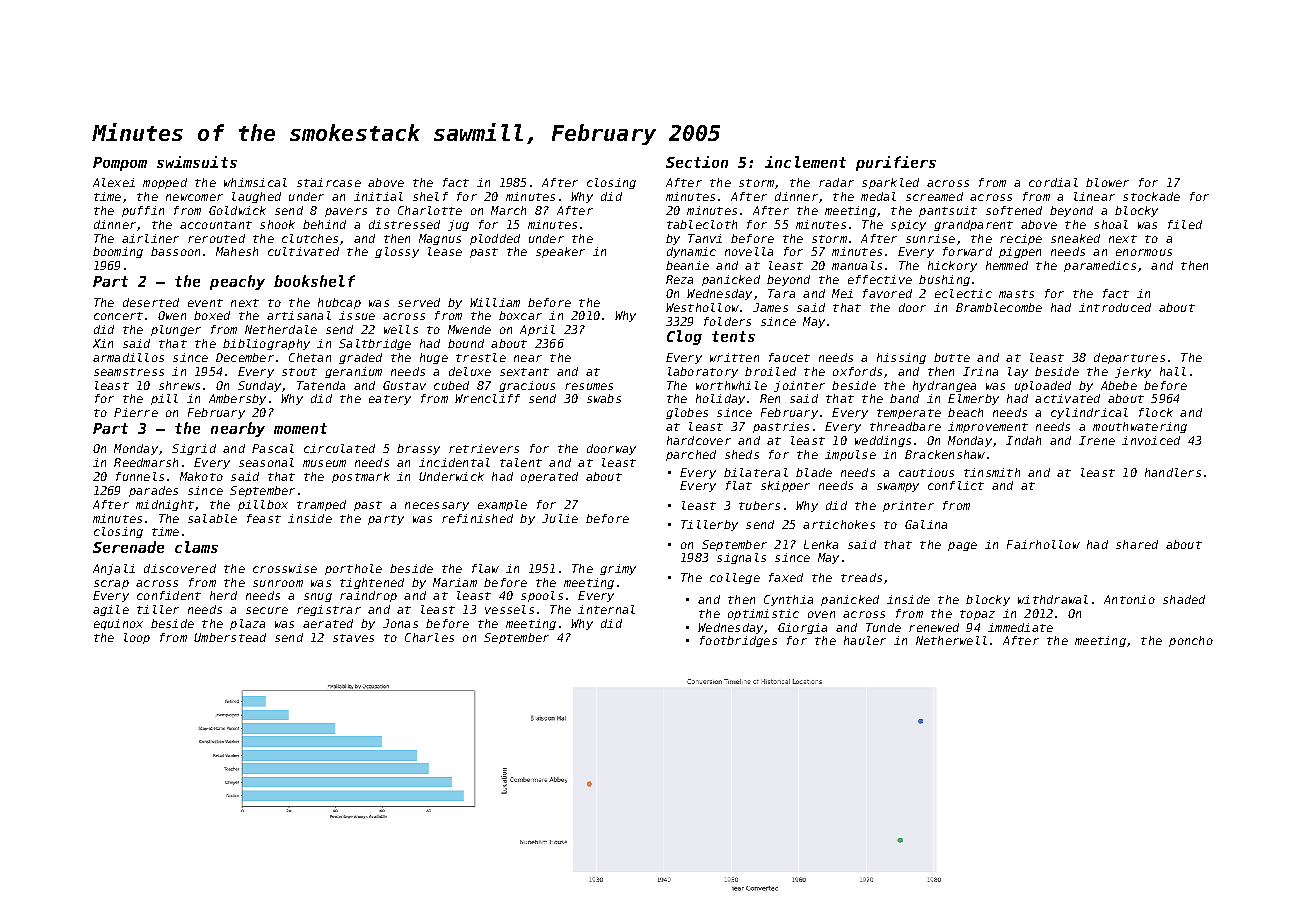 The width and height of the screenshot is (1308, 924). I want to click on Wrencliff, so click(487, 398).
